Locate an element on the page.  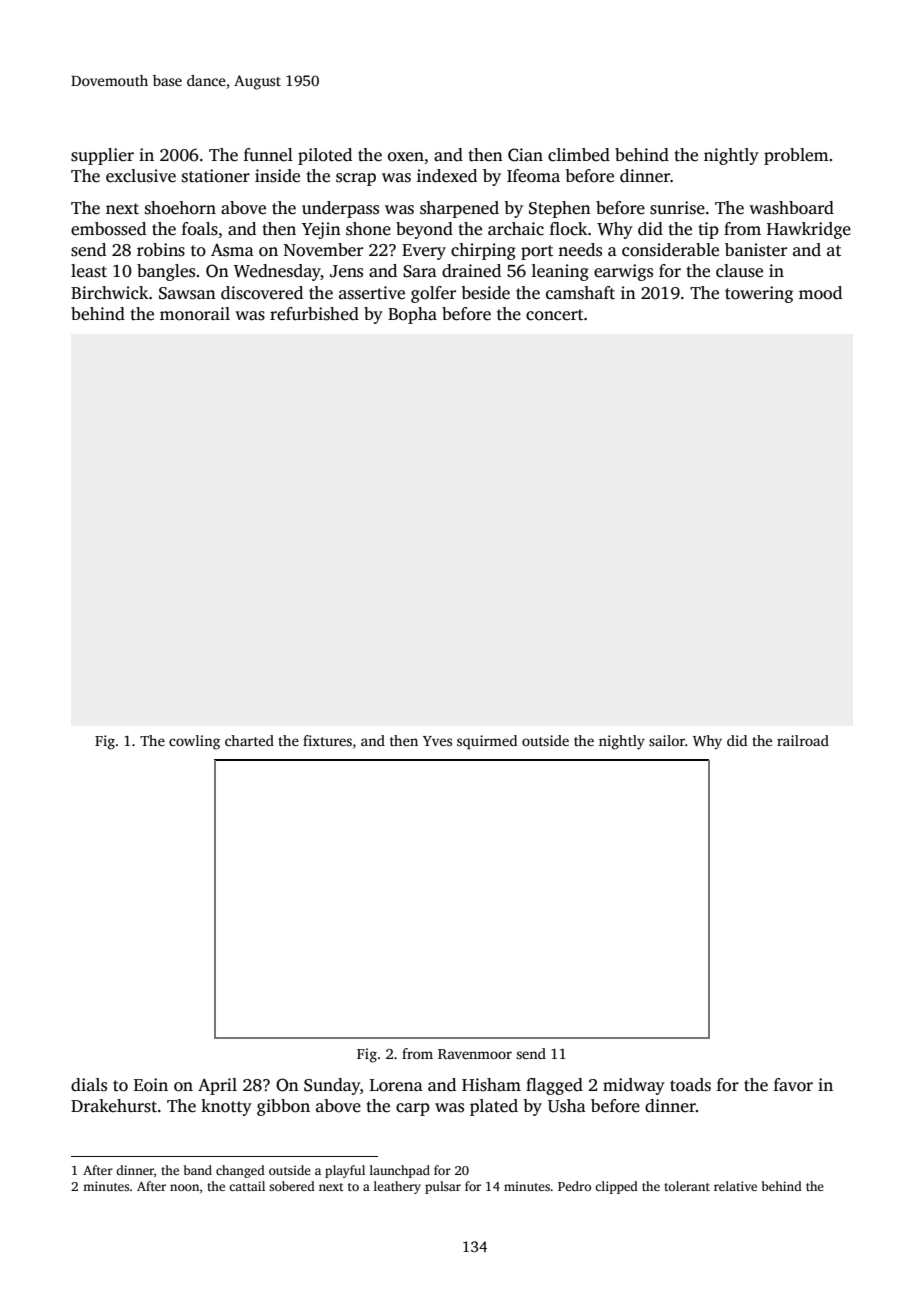
Birchwick is located at coordinates (109, 293).
